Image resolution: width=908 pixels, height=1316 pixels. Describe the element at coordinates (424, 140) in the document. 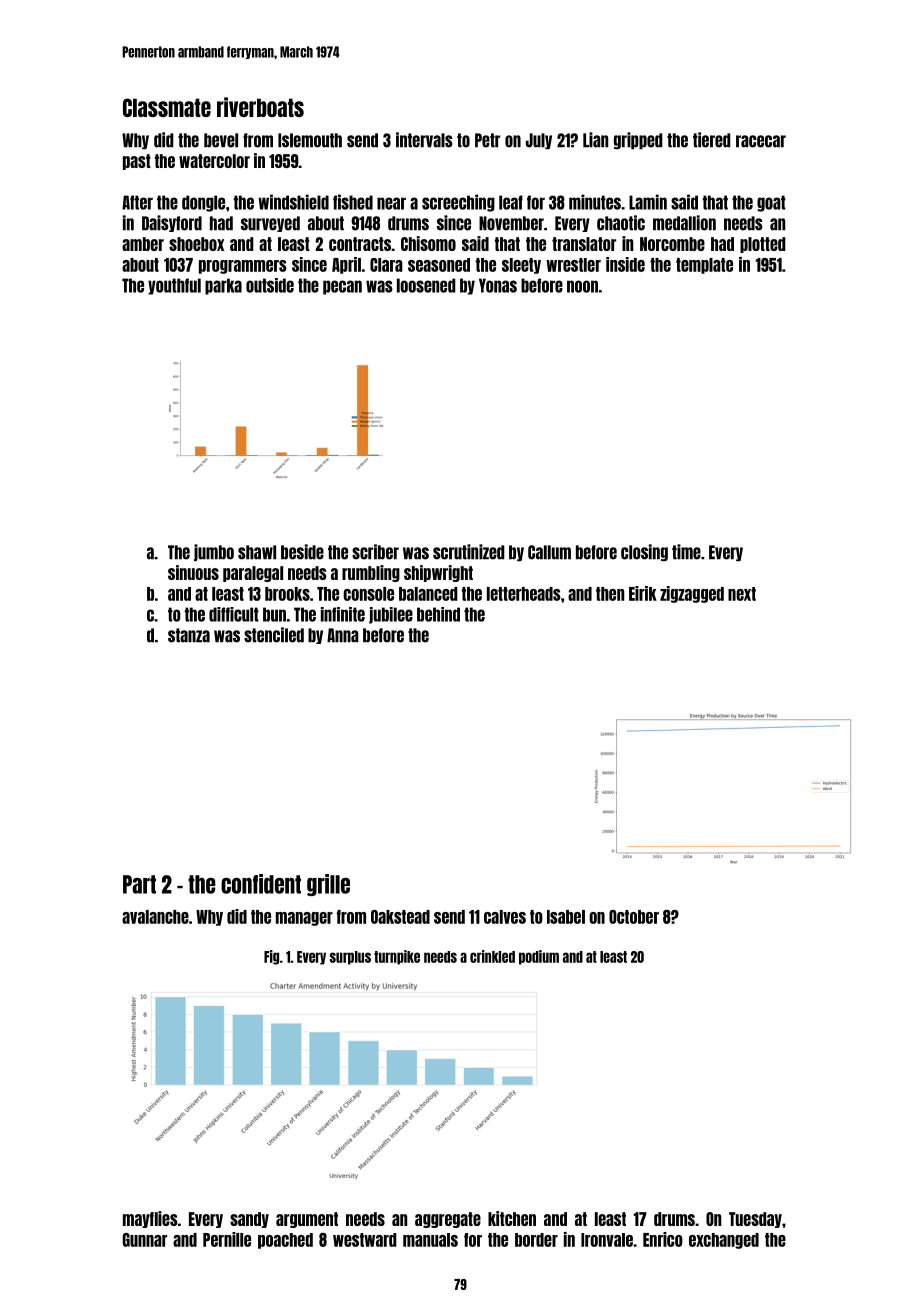

I see `intervals` at that location.
